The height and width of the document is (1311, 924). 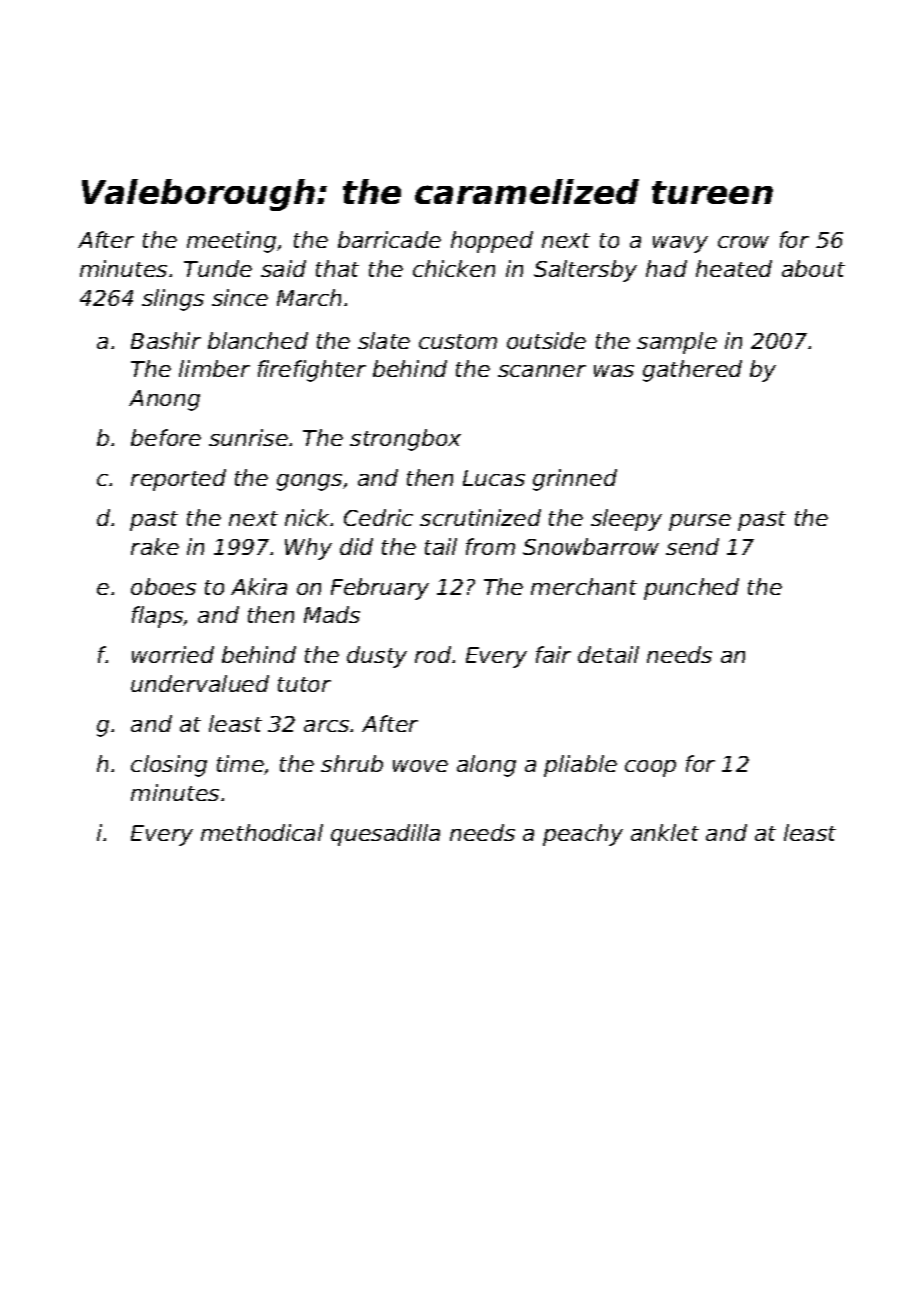 What do you see at coordinates (389, 239) in the document?
I see `barricade` at bounding box center [389, 239].
